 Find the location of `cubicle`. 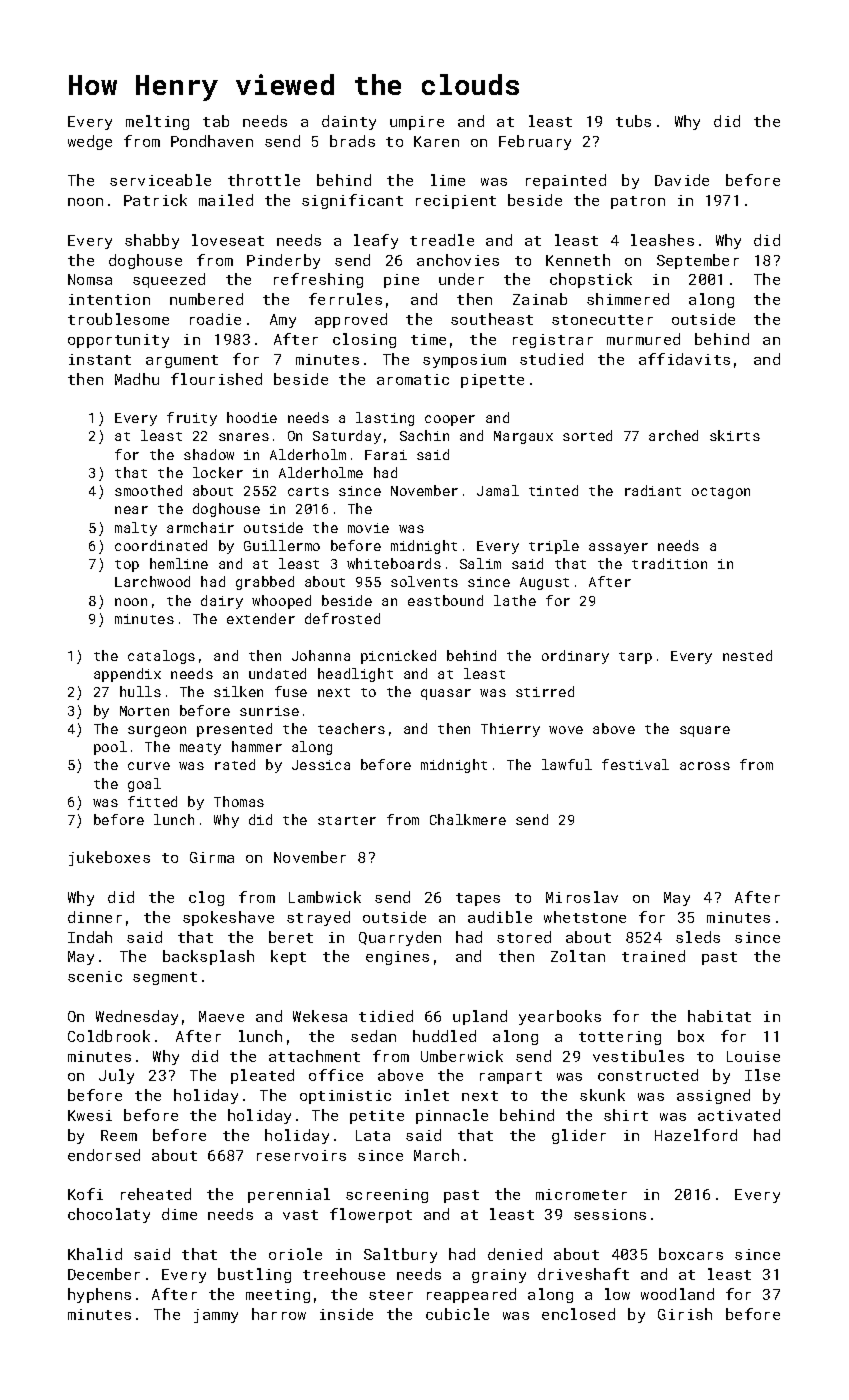

cubicle is located at coordinates (457, 1314).
